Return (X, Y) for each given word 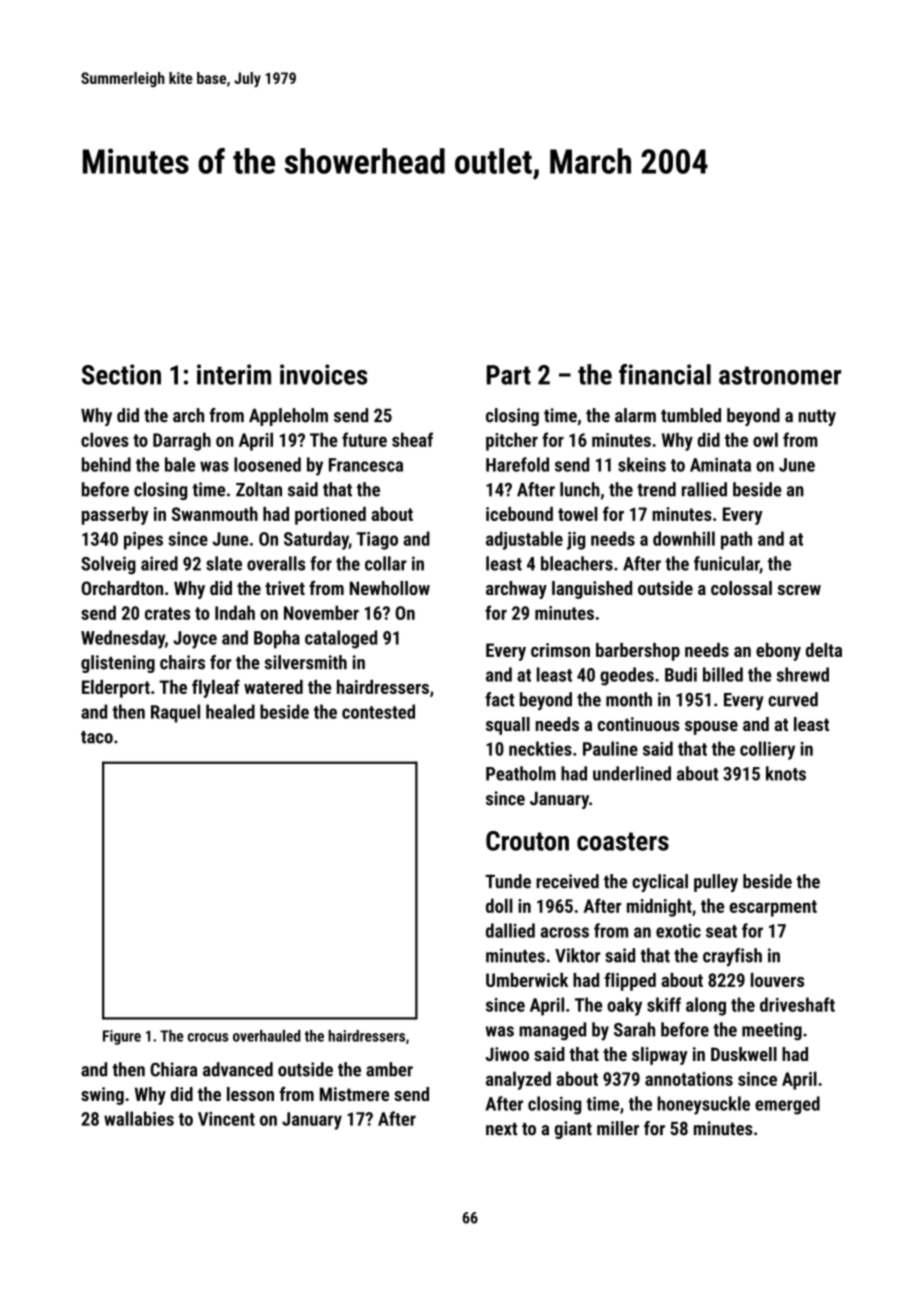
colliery (767, 750)
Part (509, 375)
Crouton (527, 841)
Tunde (508, 881)
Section (121, 374)
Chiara (173, 1069)
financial (665, 374)
